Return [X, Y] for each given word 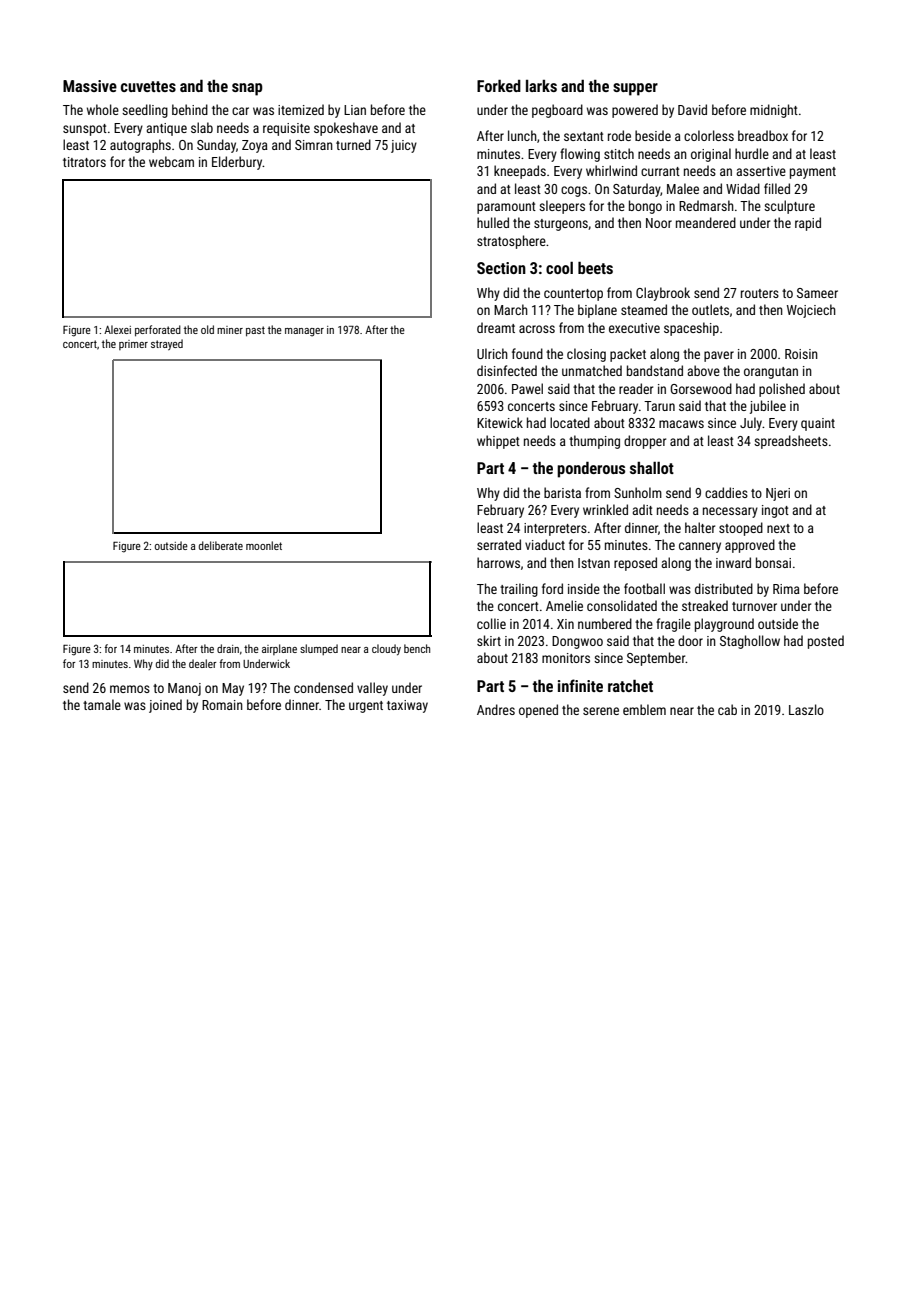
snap [247, 89]
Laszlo [806, 709]
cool [559, 268]
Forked [499, 86]
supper [635, 89]
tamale [102, 704]
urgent [366, 707]
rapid [808, 224]
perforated [158, 331]
